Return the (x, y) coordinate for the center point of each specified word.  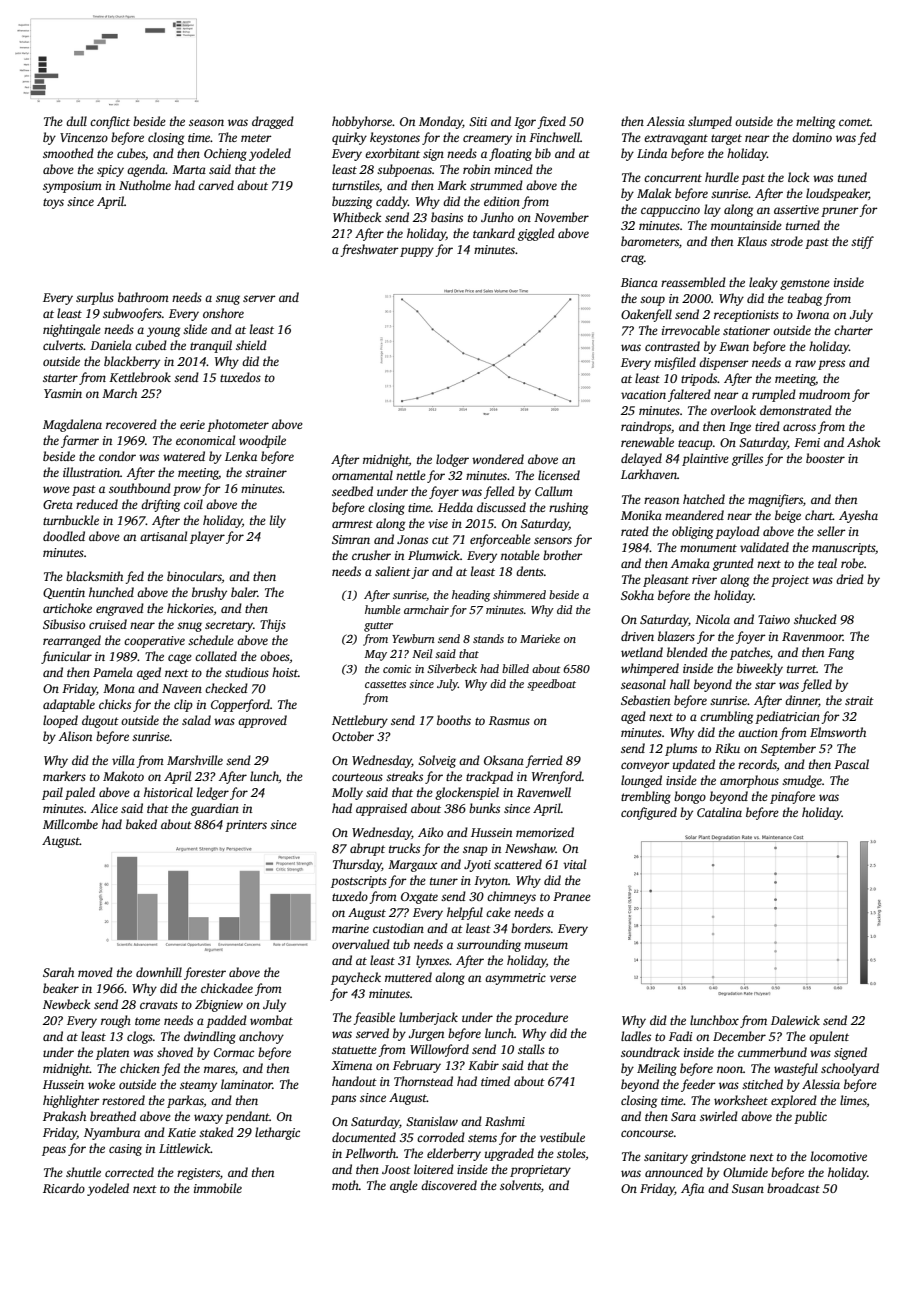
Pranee (572, 896)
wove (56, 489)
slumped (710, 122)
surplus (95, 298)
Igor (525, 123)
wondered (498, 459)
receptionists (746, 316)
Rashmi (505, 1121)
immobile (218, 1188)
